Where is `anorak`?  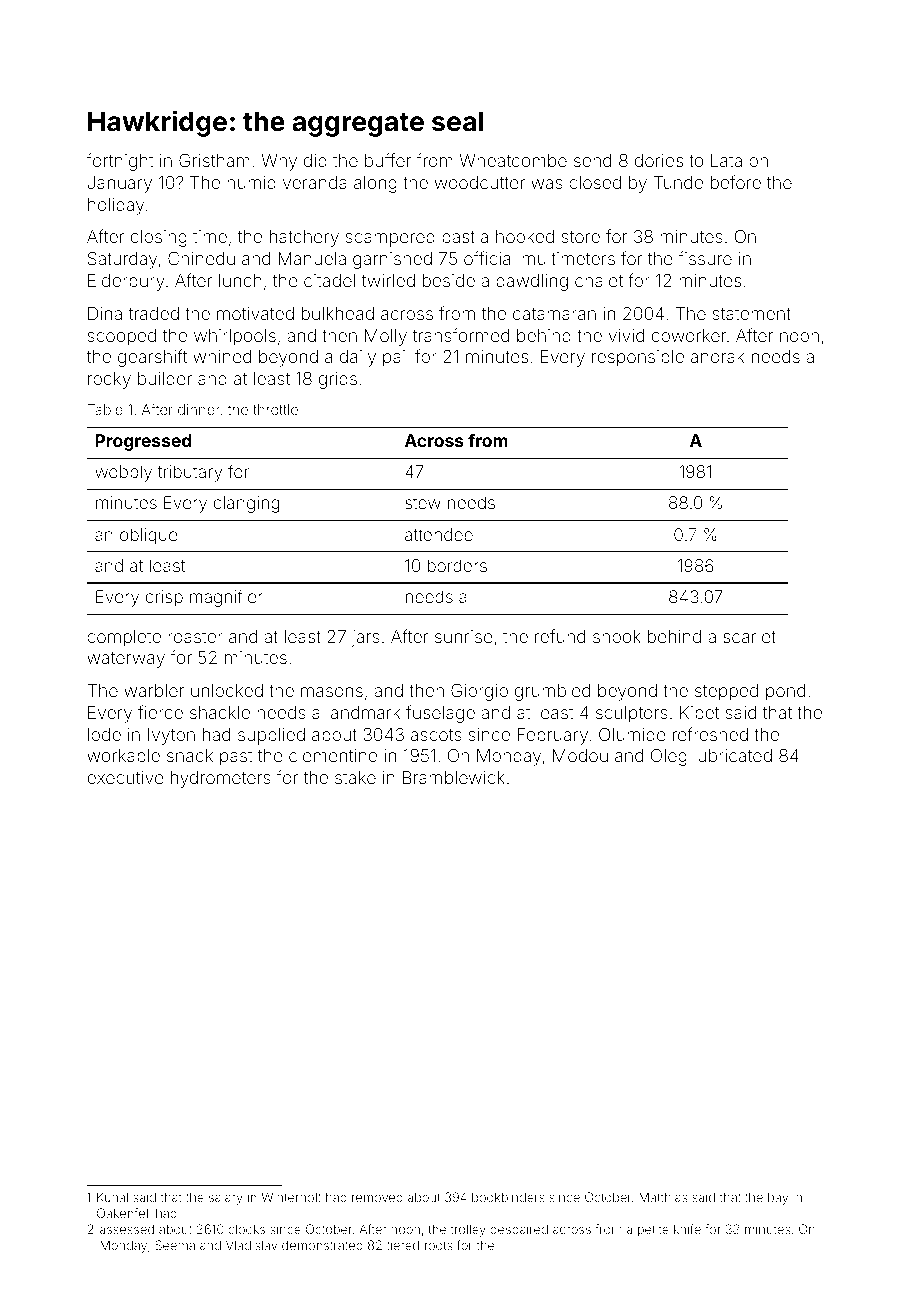
anorak is located at coordinates (717, 356).
